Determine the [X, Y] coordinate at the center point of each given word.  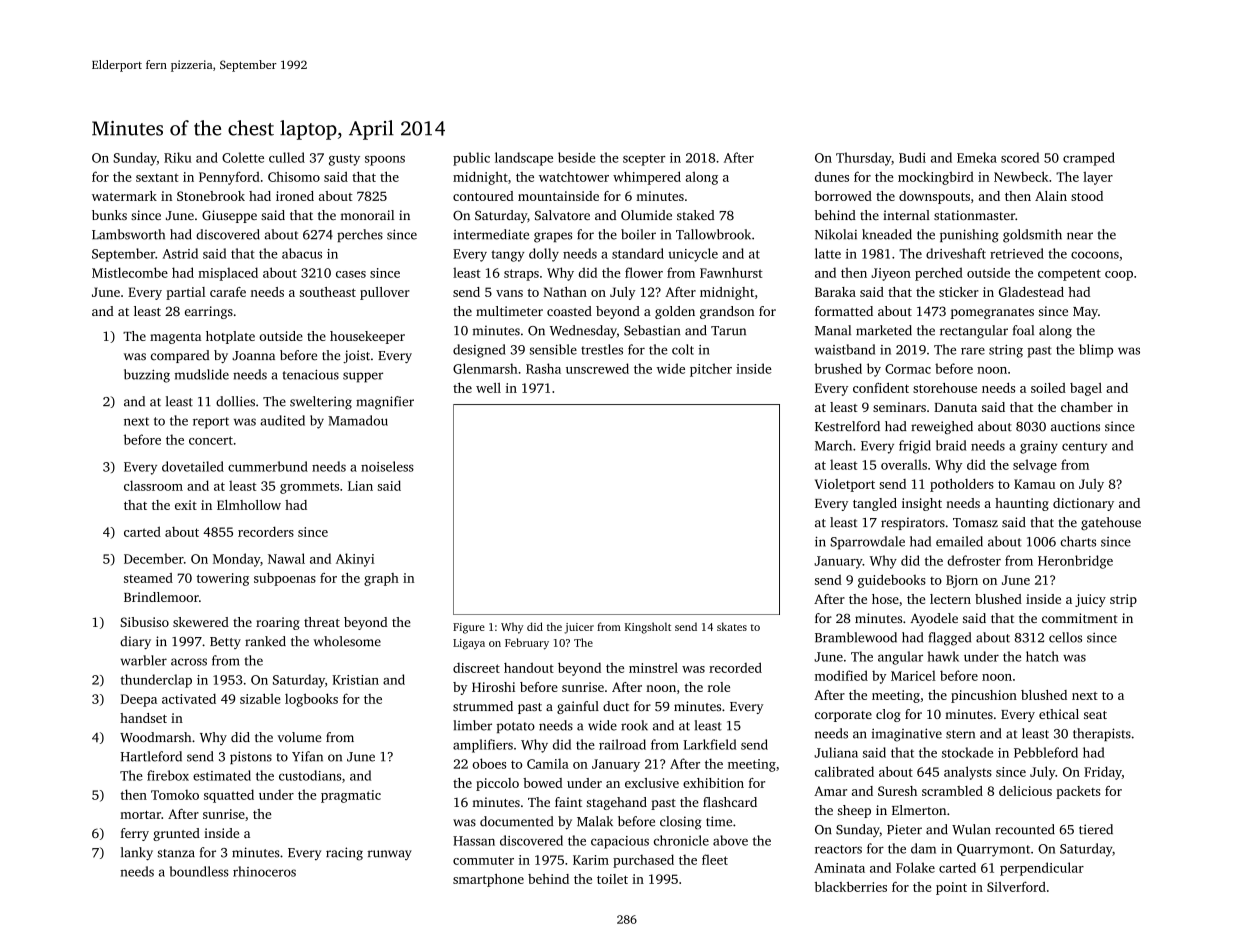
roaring [278, 623]
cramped [1089, 159]
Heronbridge [1075, 562]
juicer [579, 628]
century [1084, 448]
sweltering [321, 403]
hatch [1042, 656]
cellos [1065, 637]
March [833, 445]
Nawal [286, 558]
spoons [385, 161]
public [471, 159]
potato [516, 727]
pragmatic [351, 796]
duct [616, 706]
